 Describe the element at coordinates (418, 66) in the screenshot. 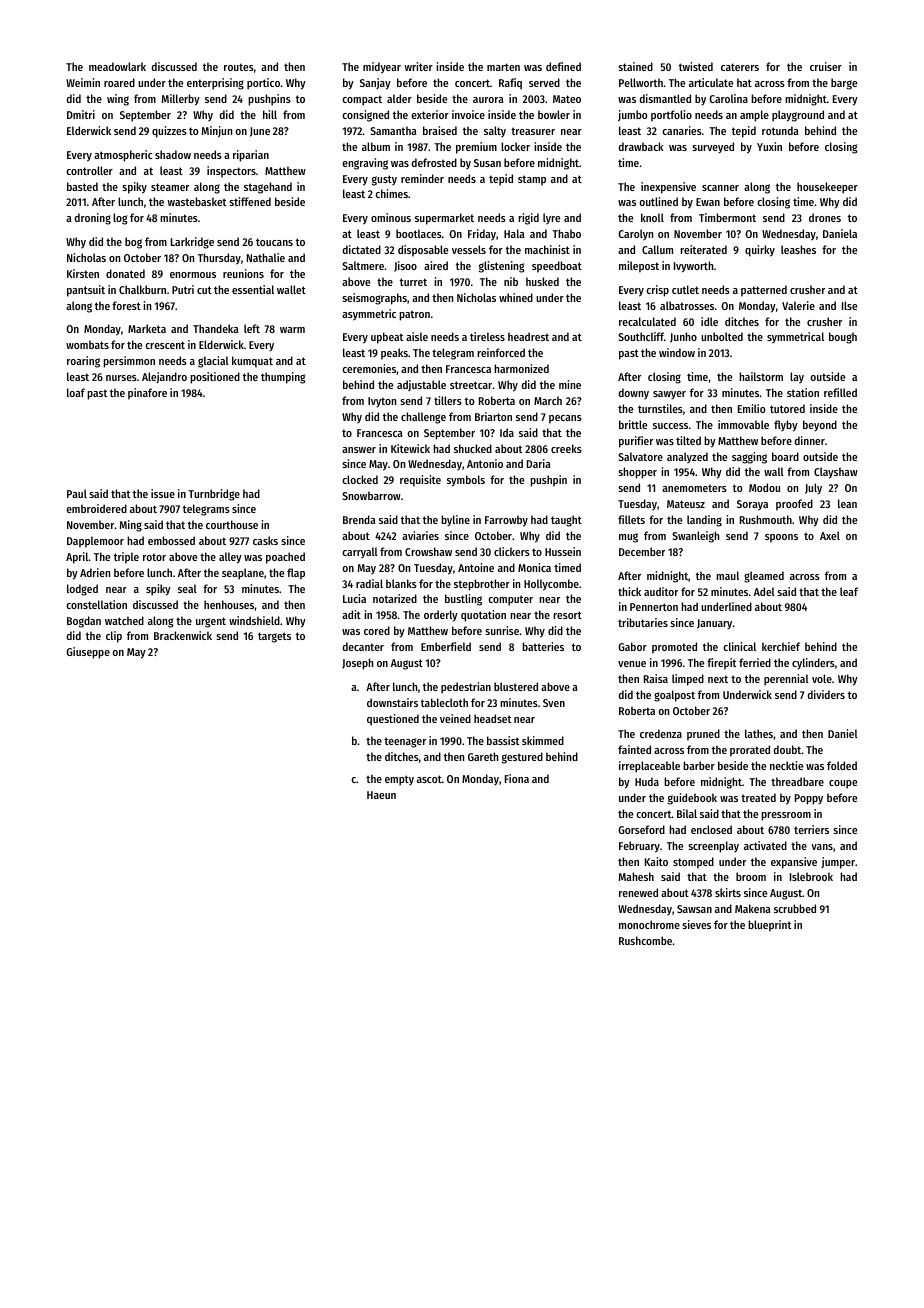

I see `writer` at that location.
